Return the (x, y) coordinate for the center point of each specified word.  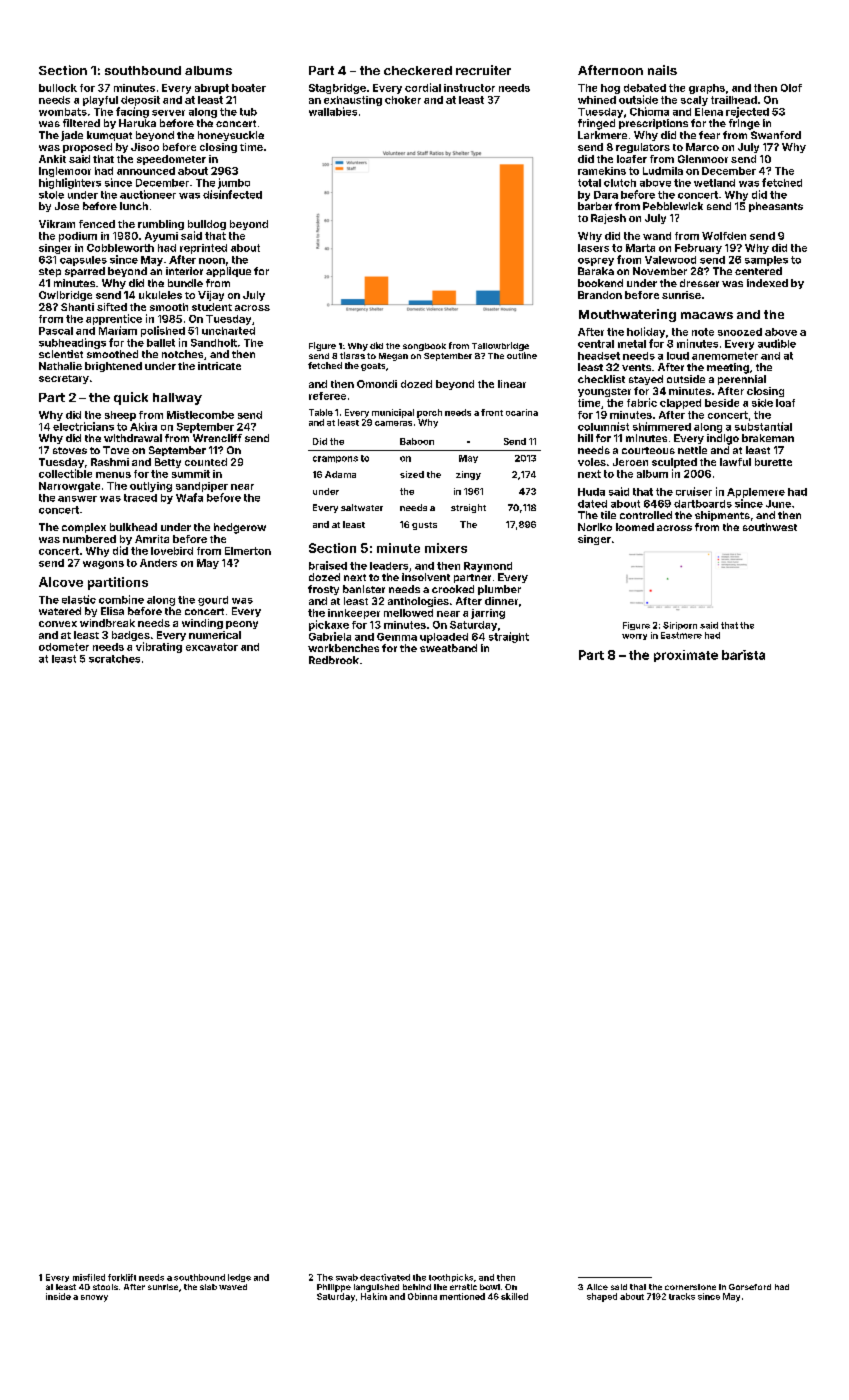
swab (347, 1277)
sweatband (448, 648)
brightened (113, 367)
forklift (122, 1277)
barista (743, 655)
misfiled (89, 1277)
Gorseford (750, 1287)
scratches (114, 659)
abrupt (212, 89)
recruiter (483, 70)
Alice (597, 1287)
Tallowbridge (500, 346)
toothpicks (451, 1278)
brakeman (768, 438)
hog (610, 89)
